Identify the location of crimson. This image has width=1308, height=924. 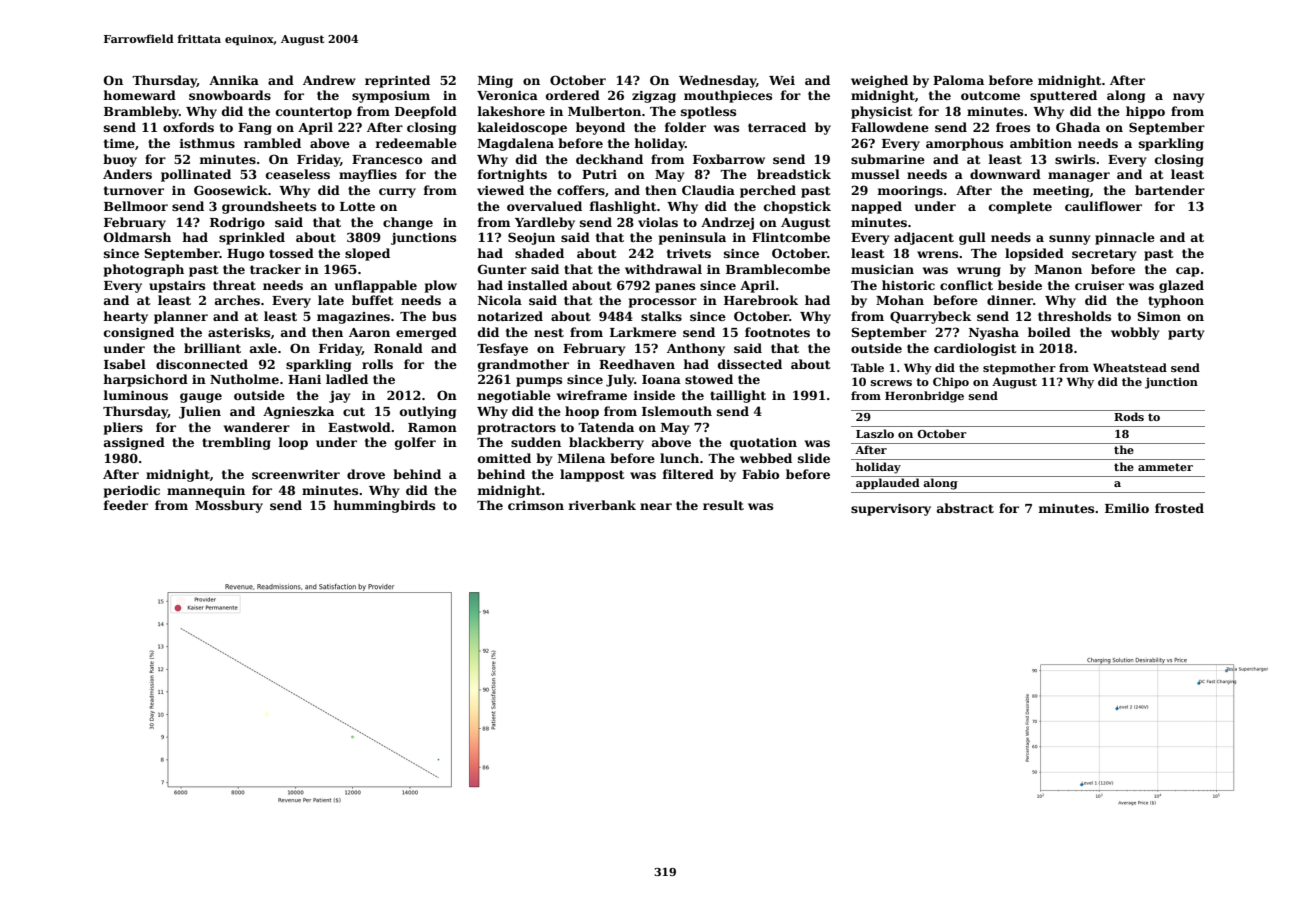
(536, 505).
